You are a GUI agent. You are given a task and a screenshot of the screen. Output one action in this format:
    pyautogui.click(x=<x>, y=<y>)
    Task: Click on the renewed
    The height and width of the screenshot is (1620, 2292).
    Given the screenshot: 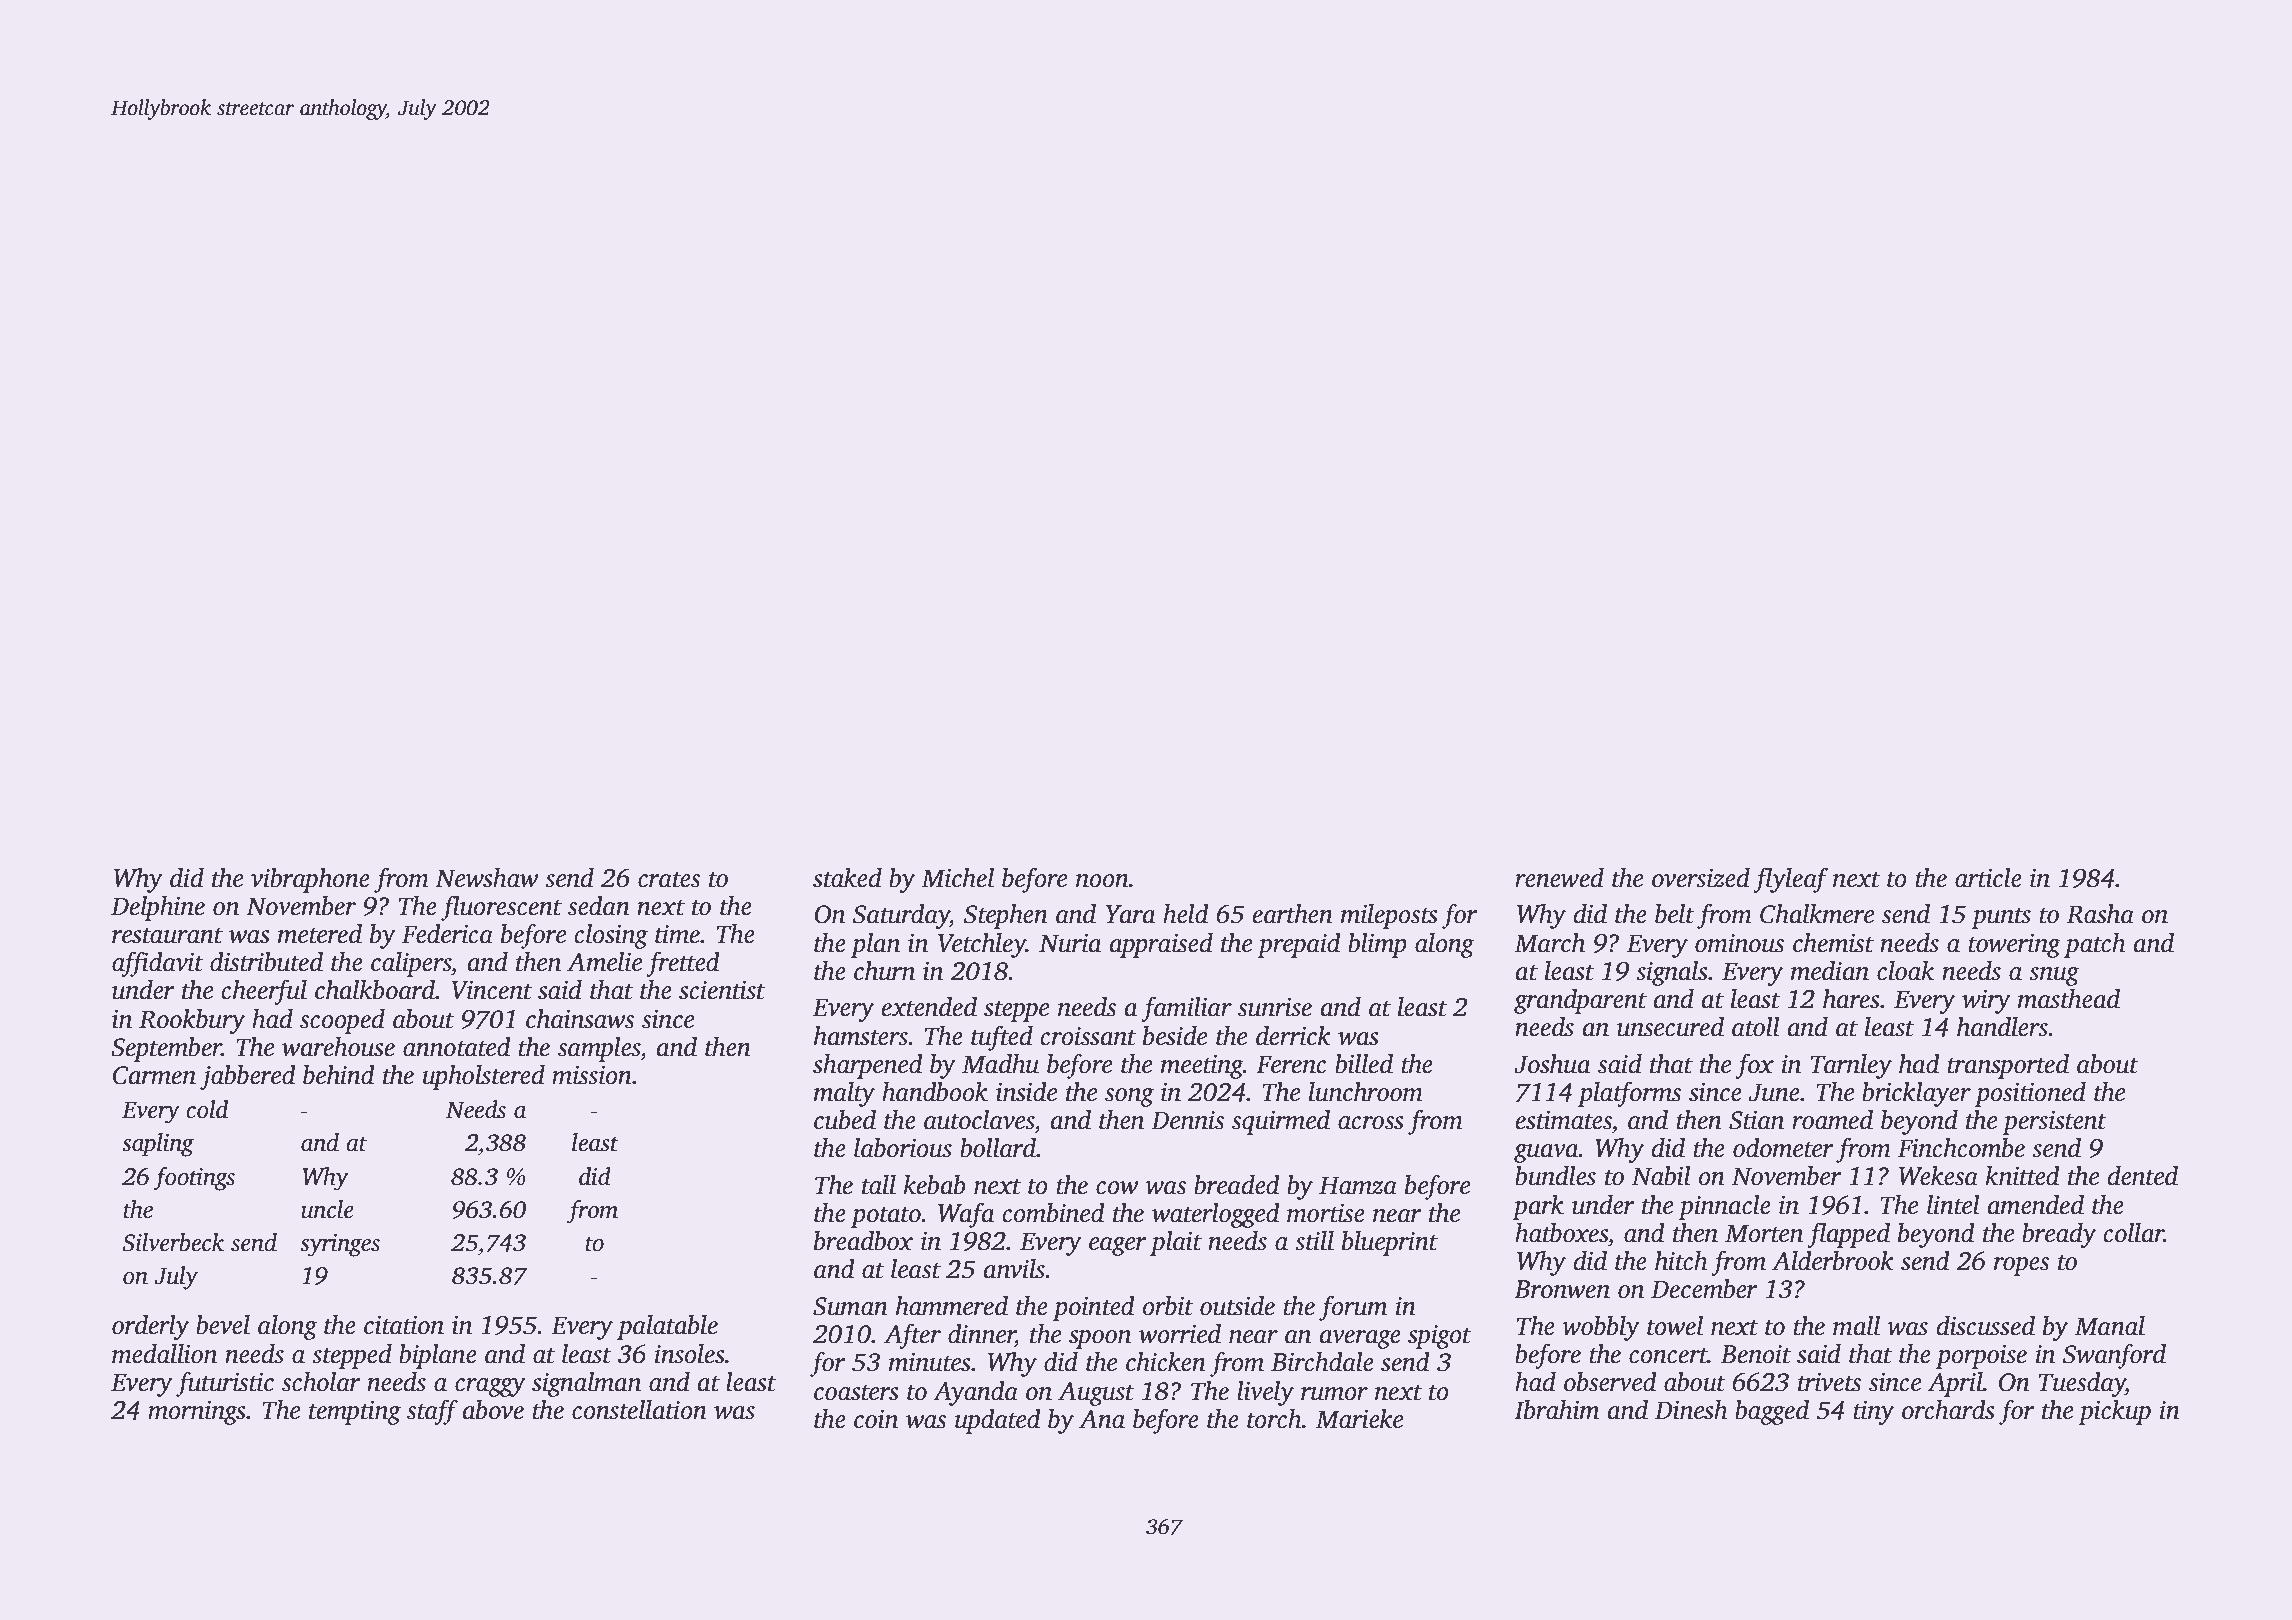 What is the action you would take?
    pyautogui.click(x=1559, y=878)
